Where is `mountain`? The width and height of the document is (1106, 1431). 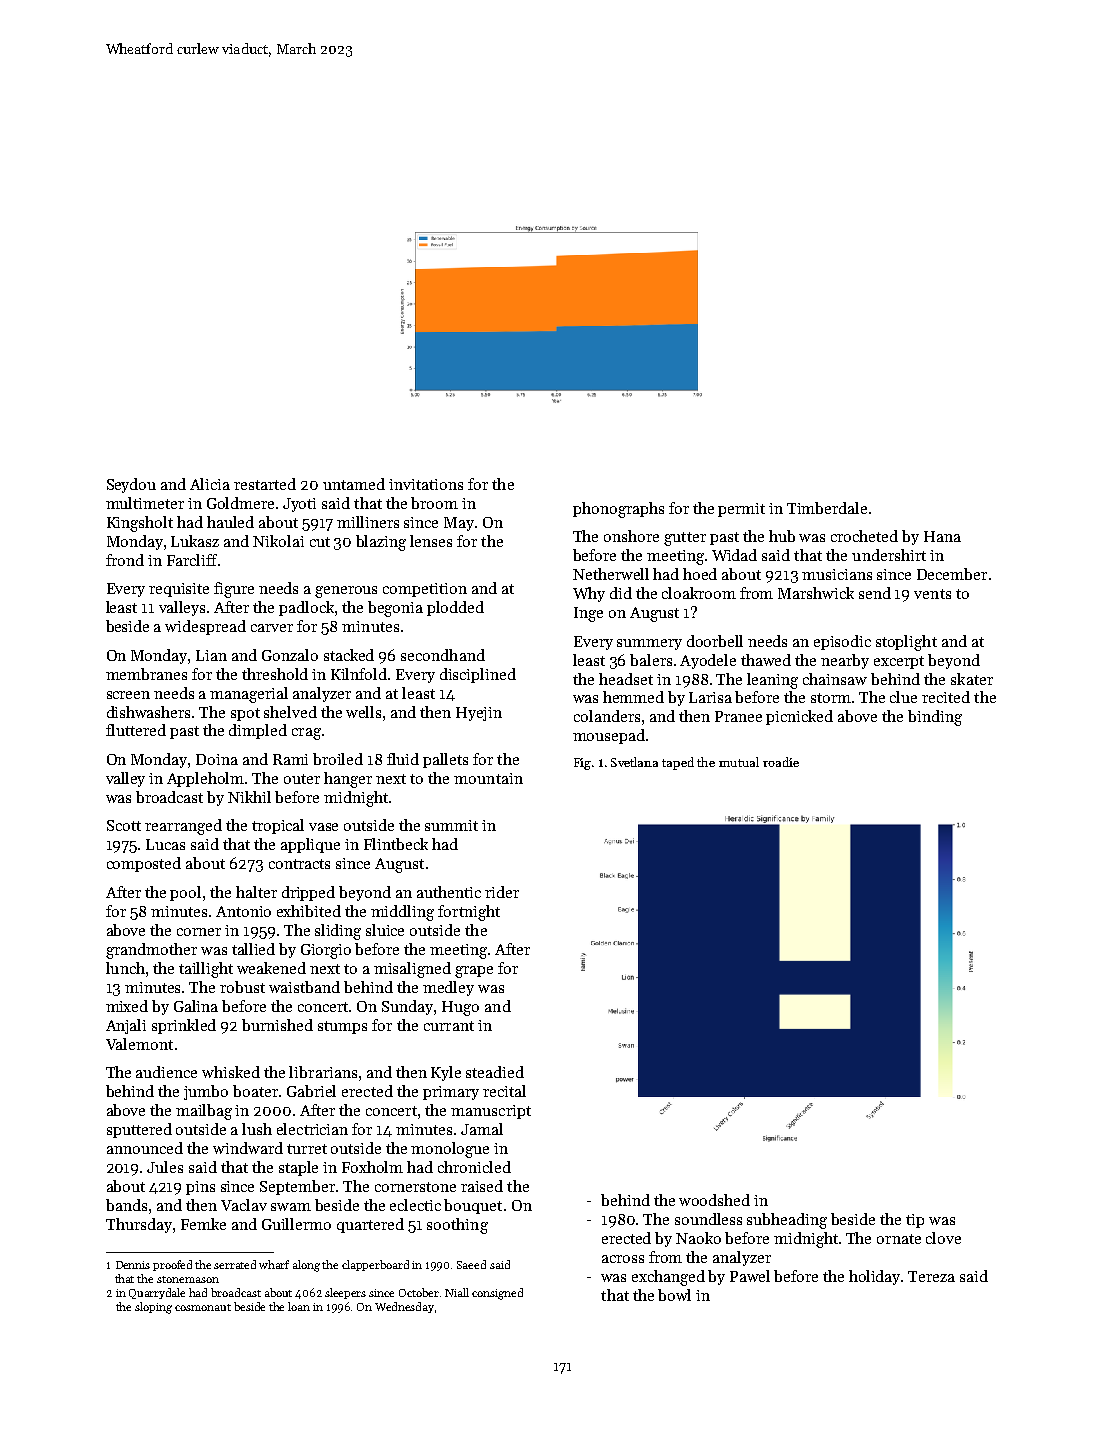 mountain is located at coordinates (488, 778).
